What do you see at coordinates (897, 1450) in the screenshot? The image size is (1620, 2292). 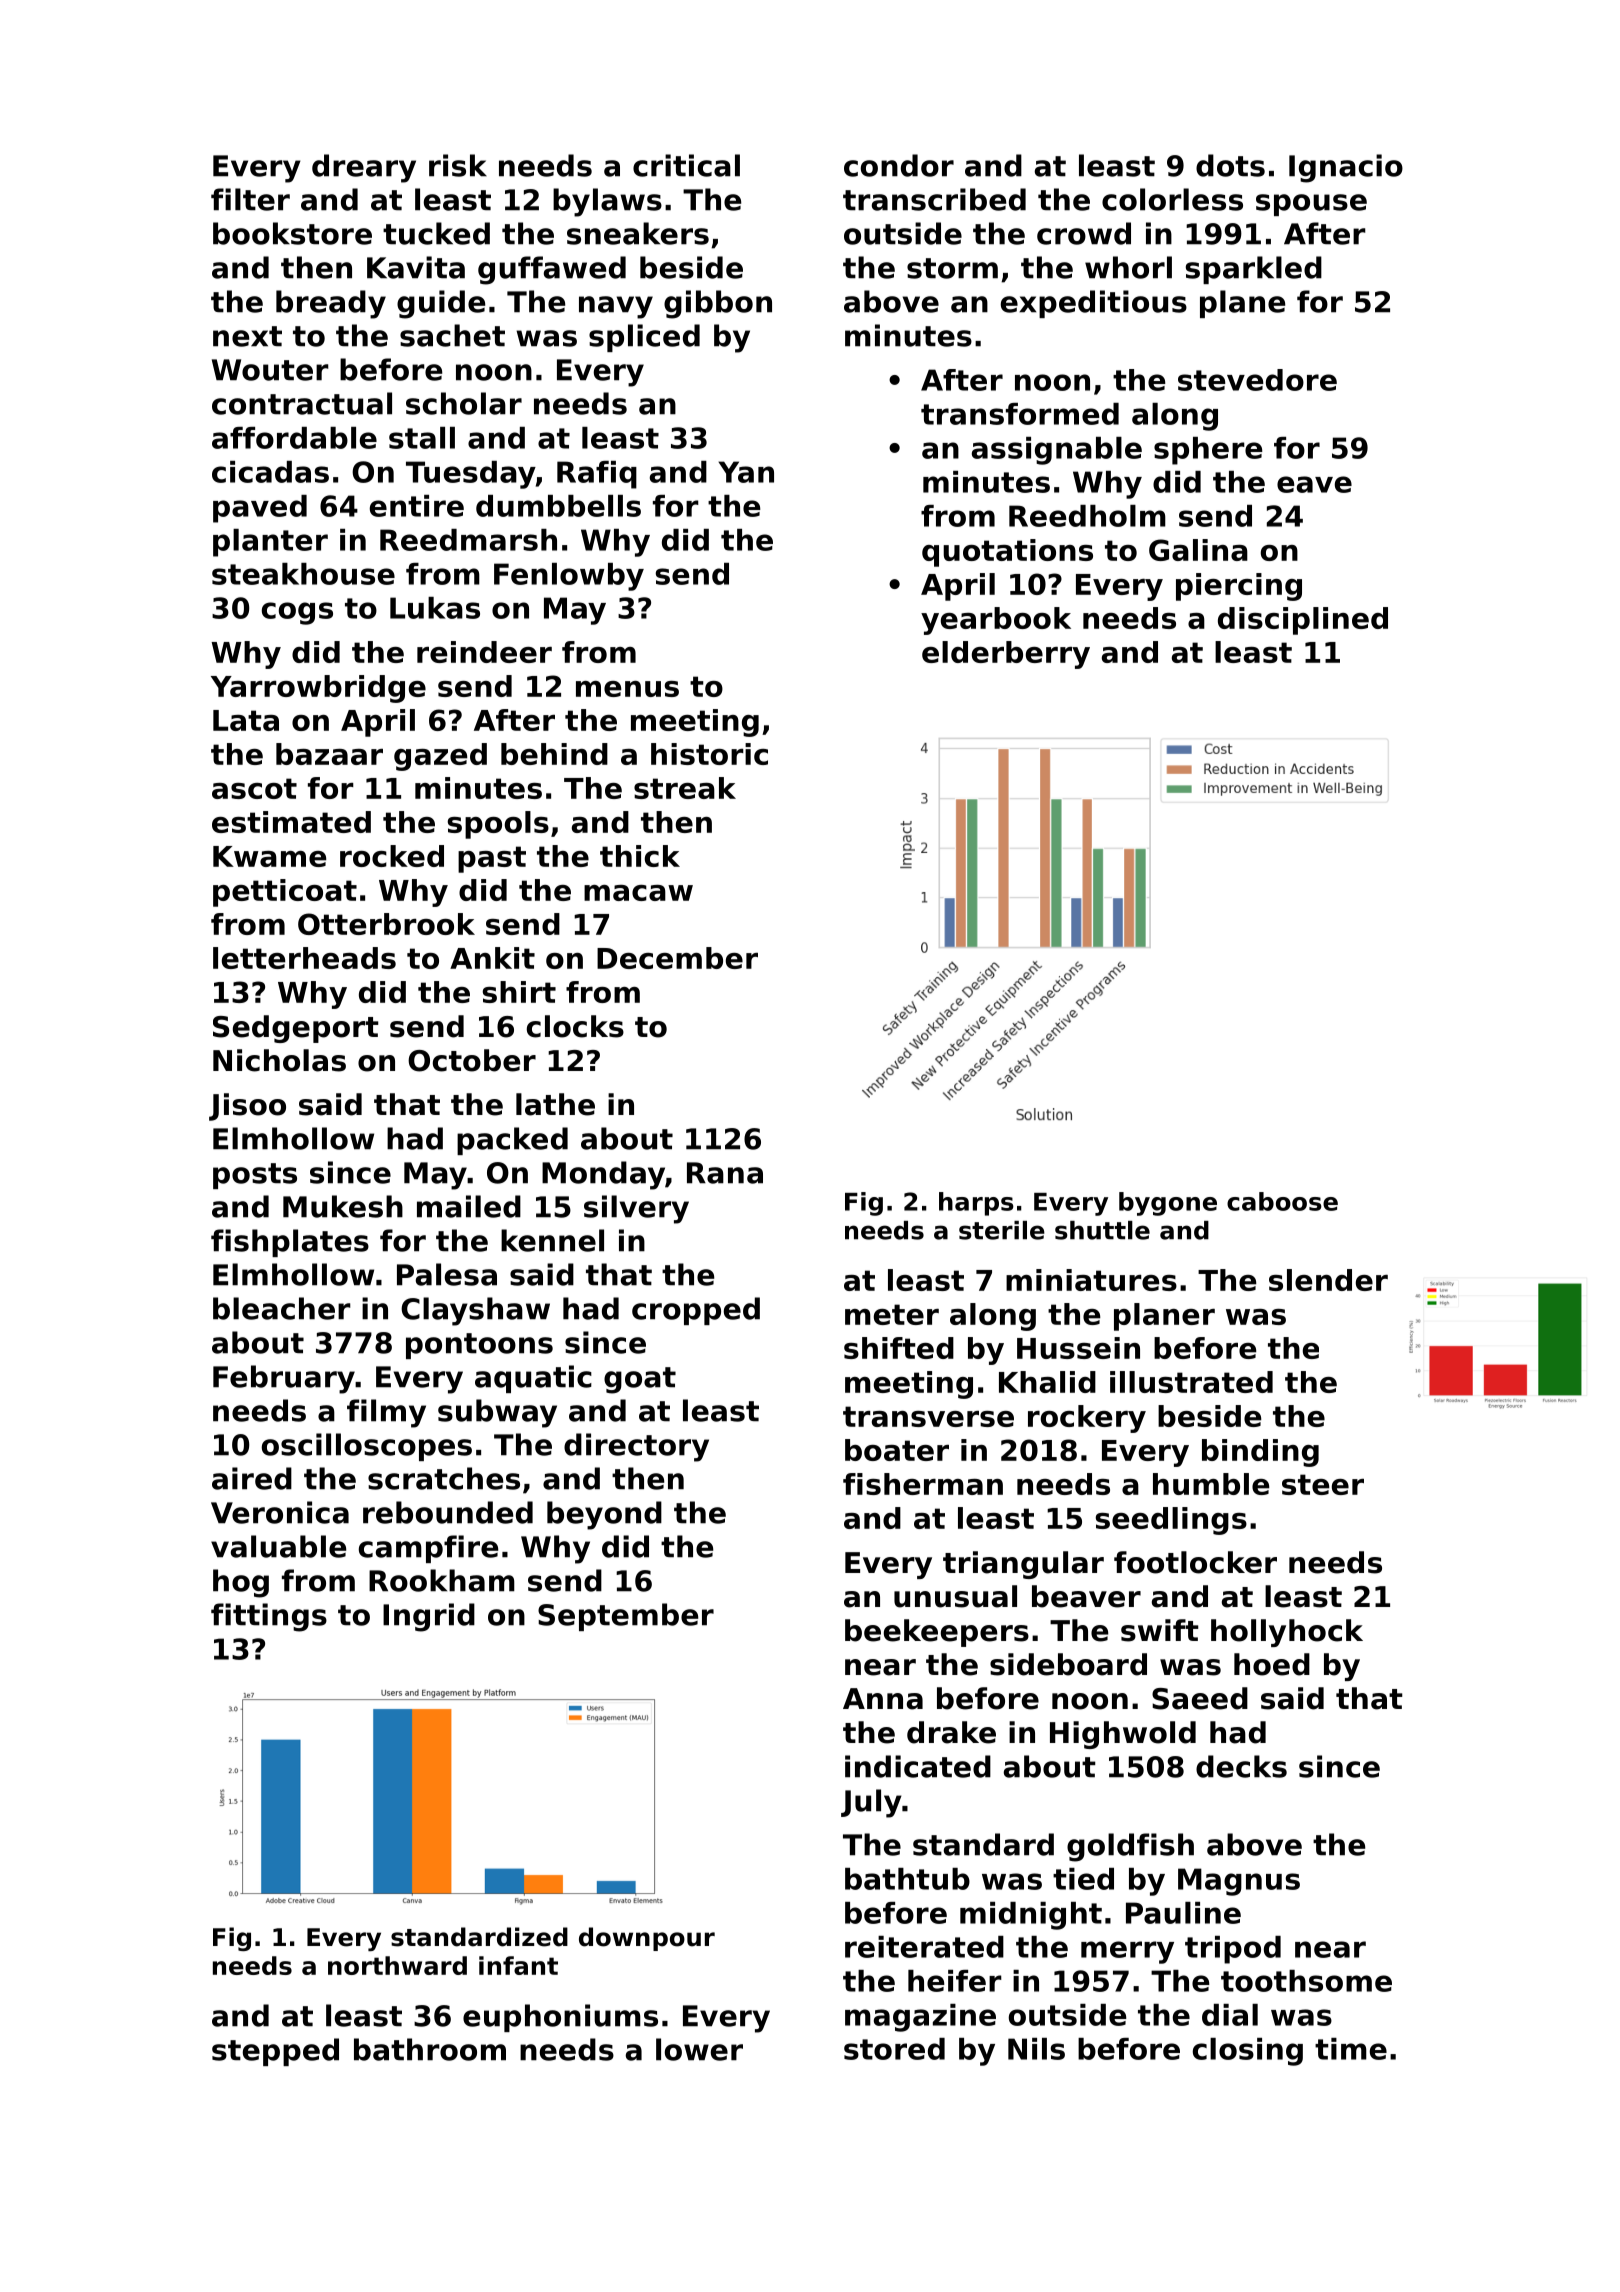 I see `boater` at bounding box center [897, 1450].
